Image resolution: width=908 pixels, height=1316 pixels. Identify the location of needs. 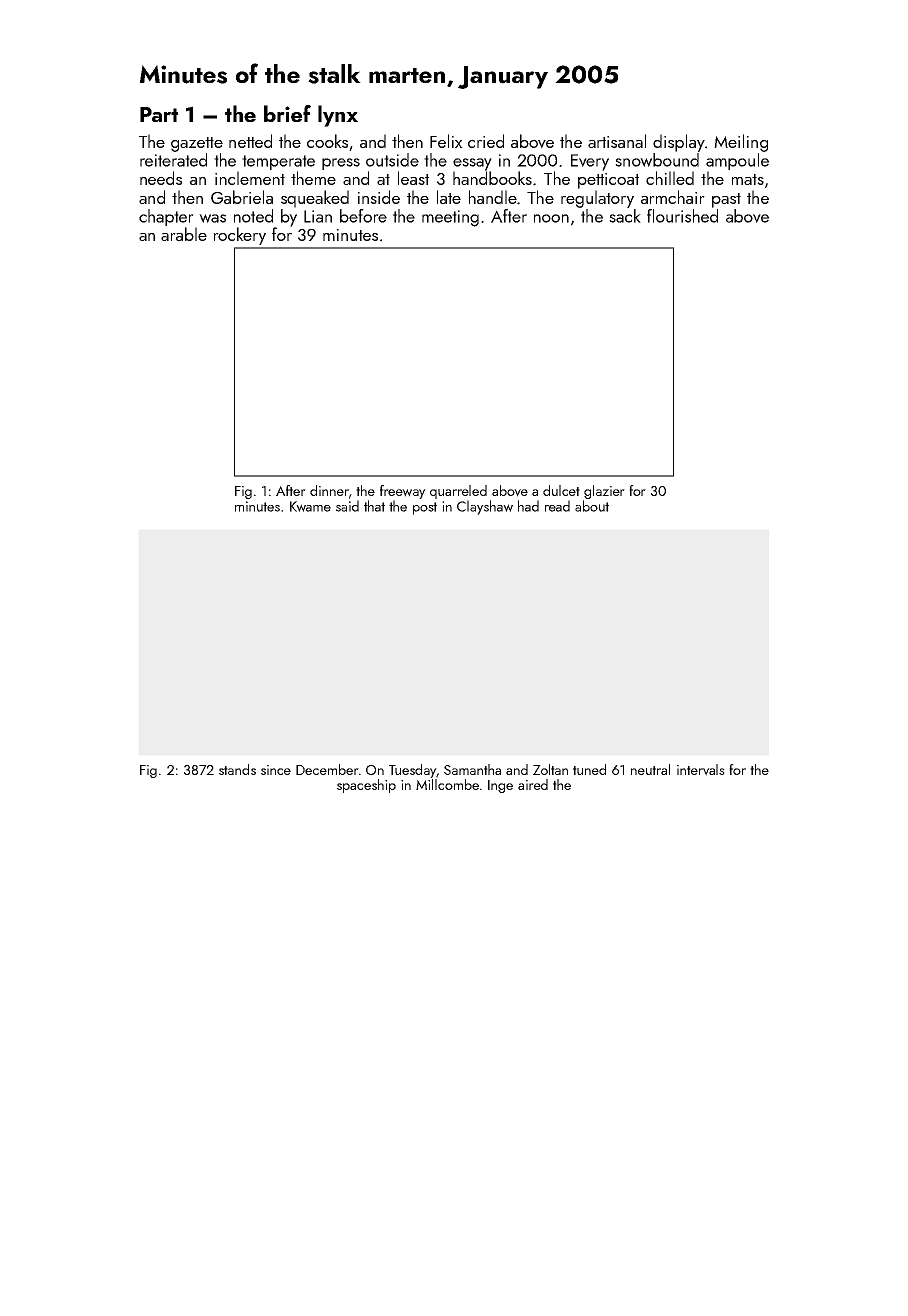
(161, 178).
